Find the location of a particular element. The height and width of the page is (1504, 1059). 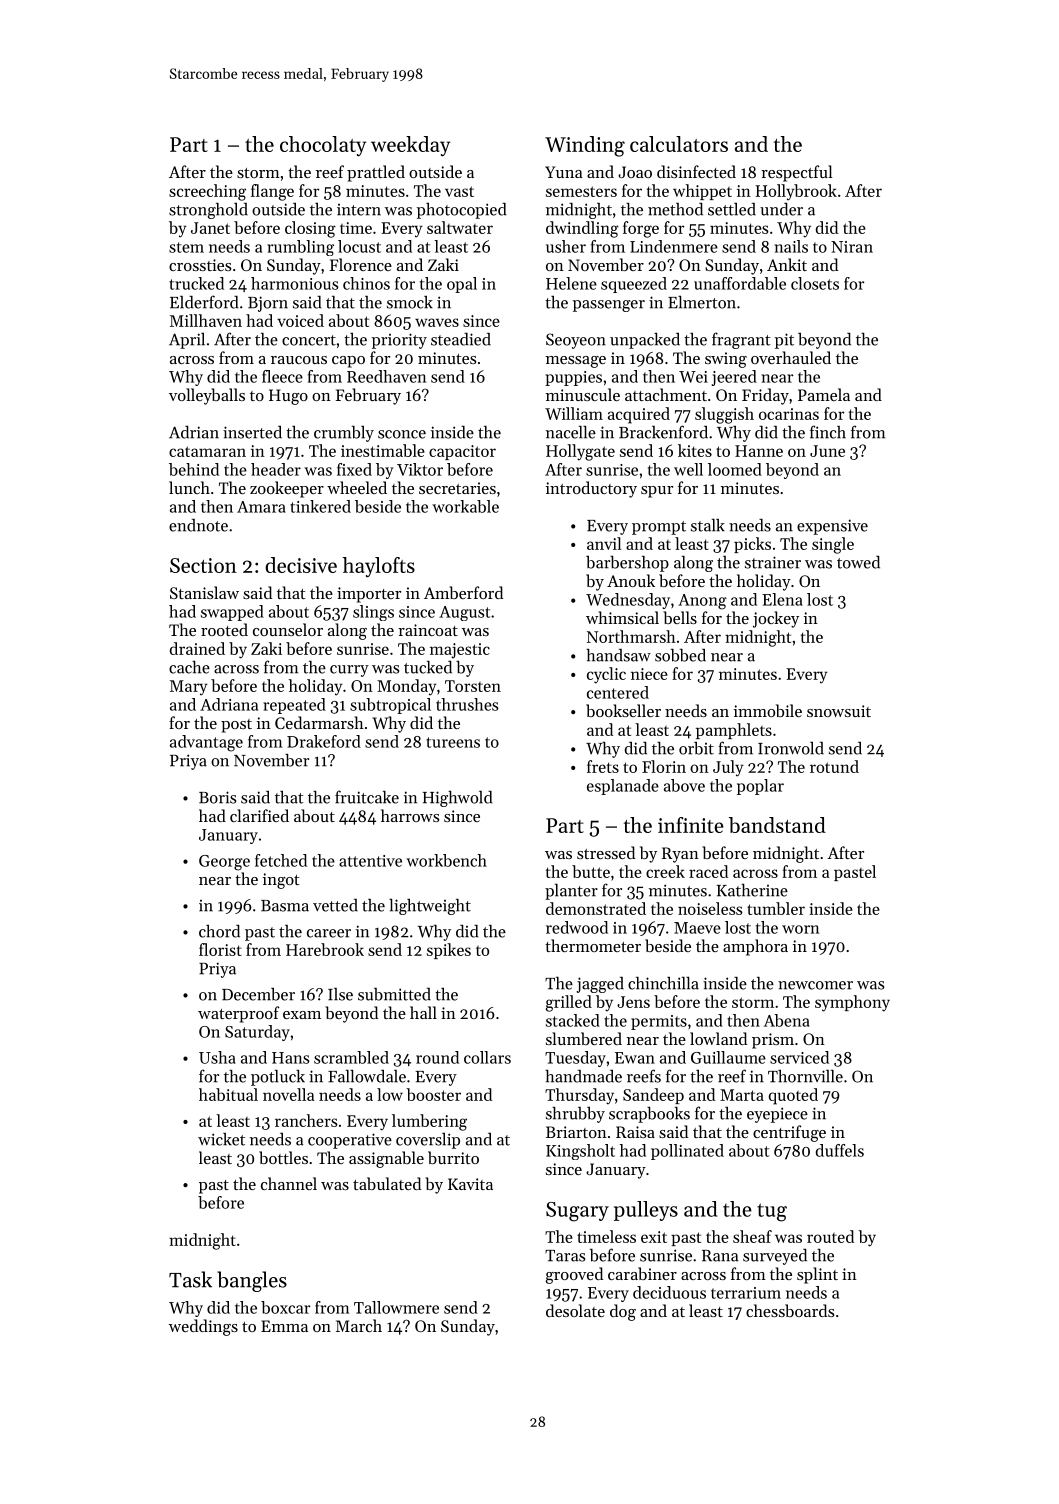

Kavita is located at coordinates (470, 1184).
